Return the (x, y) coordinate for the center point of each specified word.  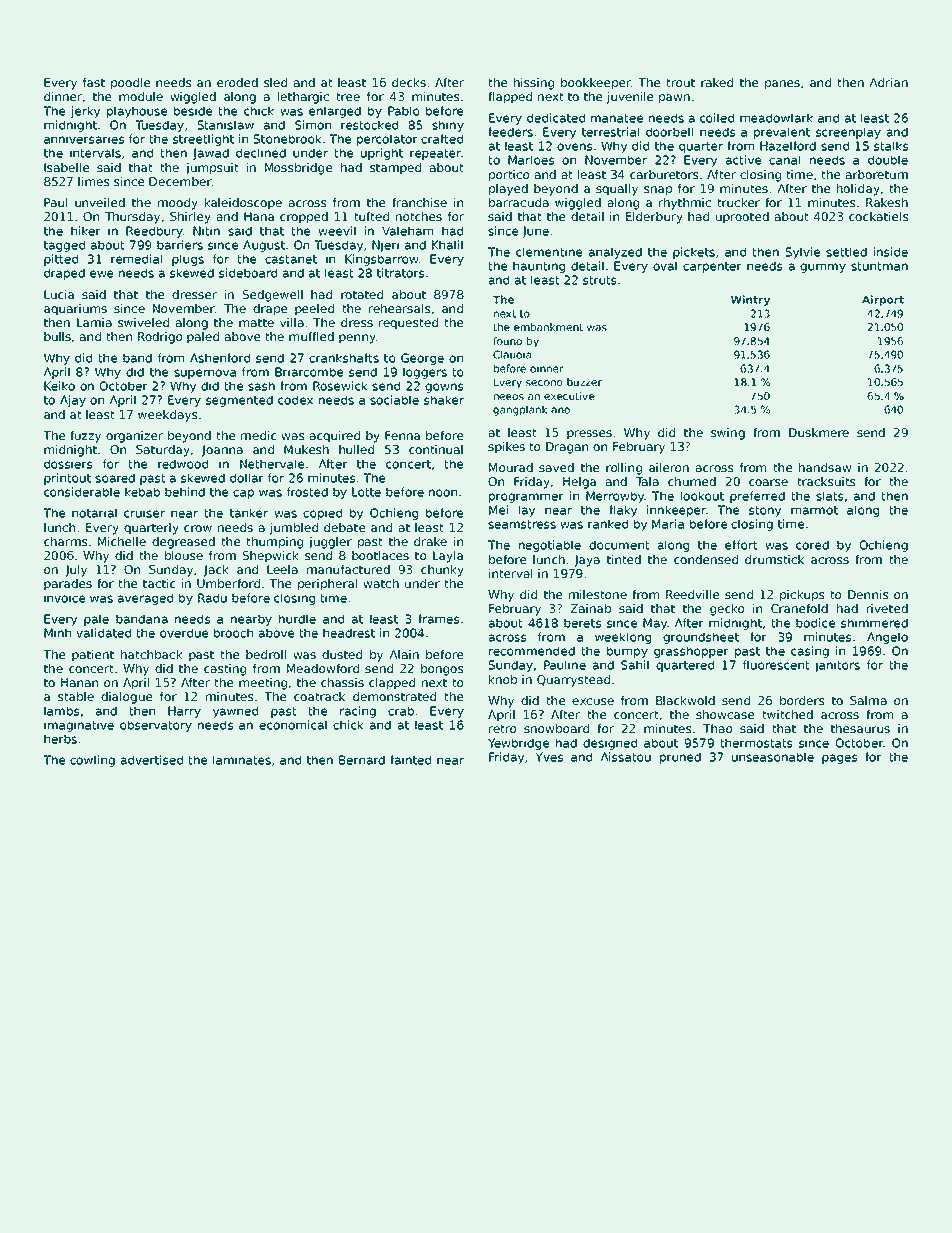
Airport (883, 300)
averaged (145, 599)
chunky (442, 571)
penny (357, 339)
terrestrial (610, 132)
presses (589, 435)
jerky (85, 112)
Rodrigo (160, 338)
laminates (242, 760)
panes (782, 85)
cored (812, 545)
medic (259, 435)
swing (728, 434)
